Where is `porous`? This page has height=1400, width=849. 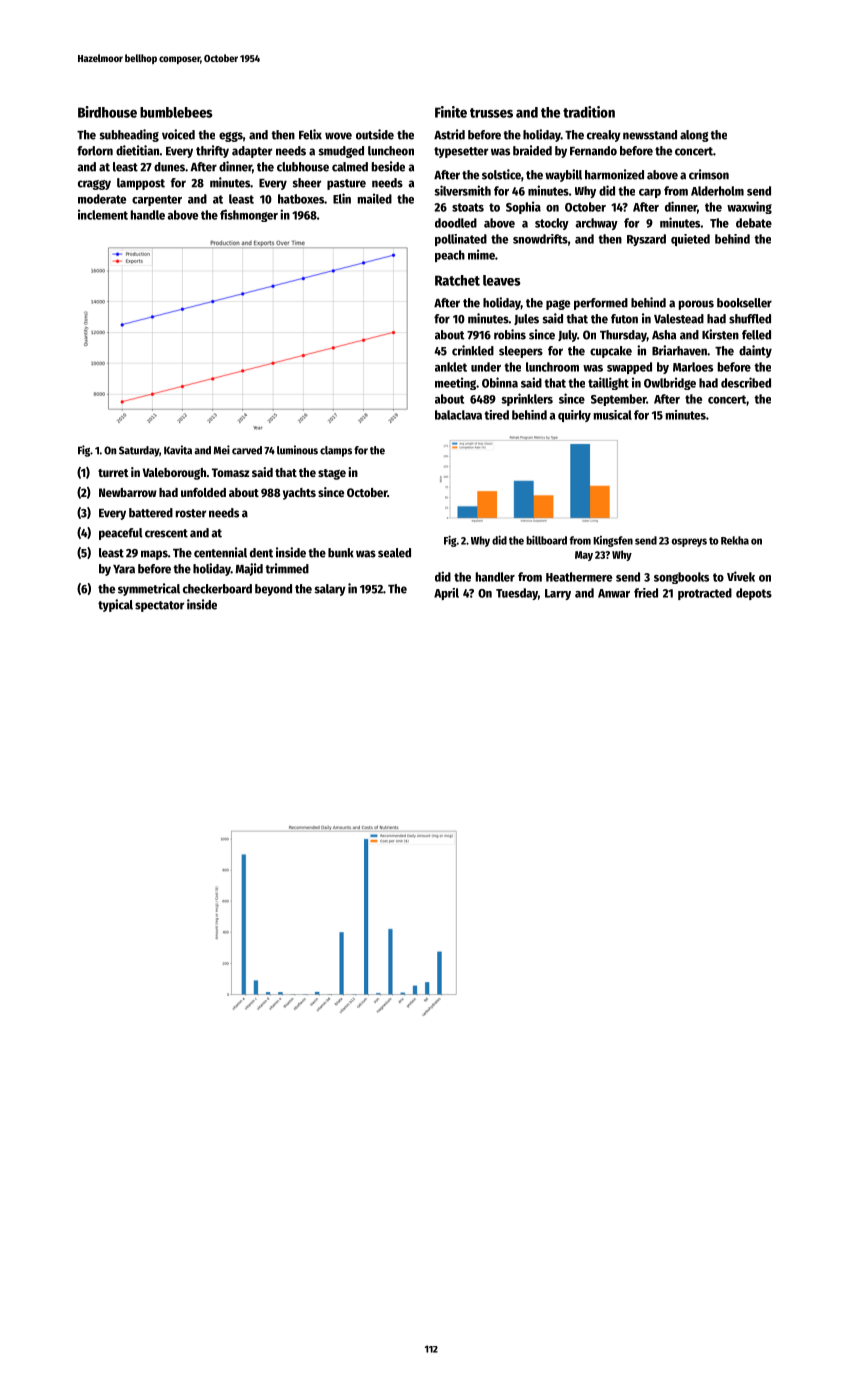 porous is located at coordinates (696, 305).
